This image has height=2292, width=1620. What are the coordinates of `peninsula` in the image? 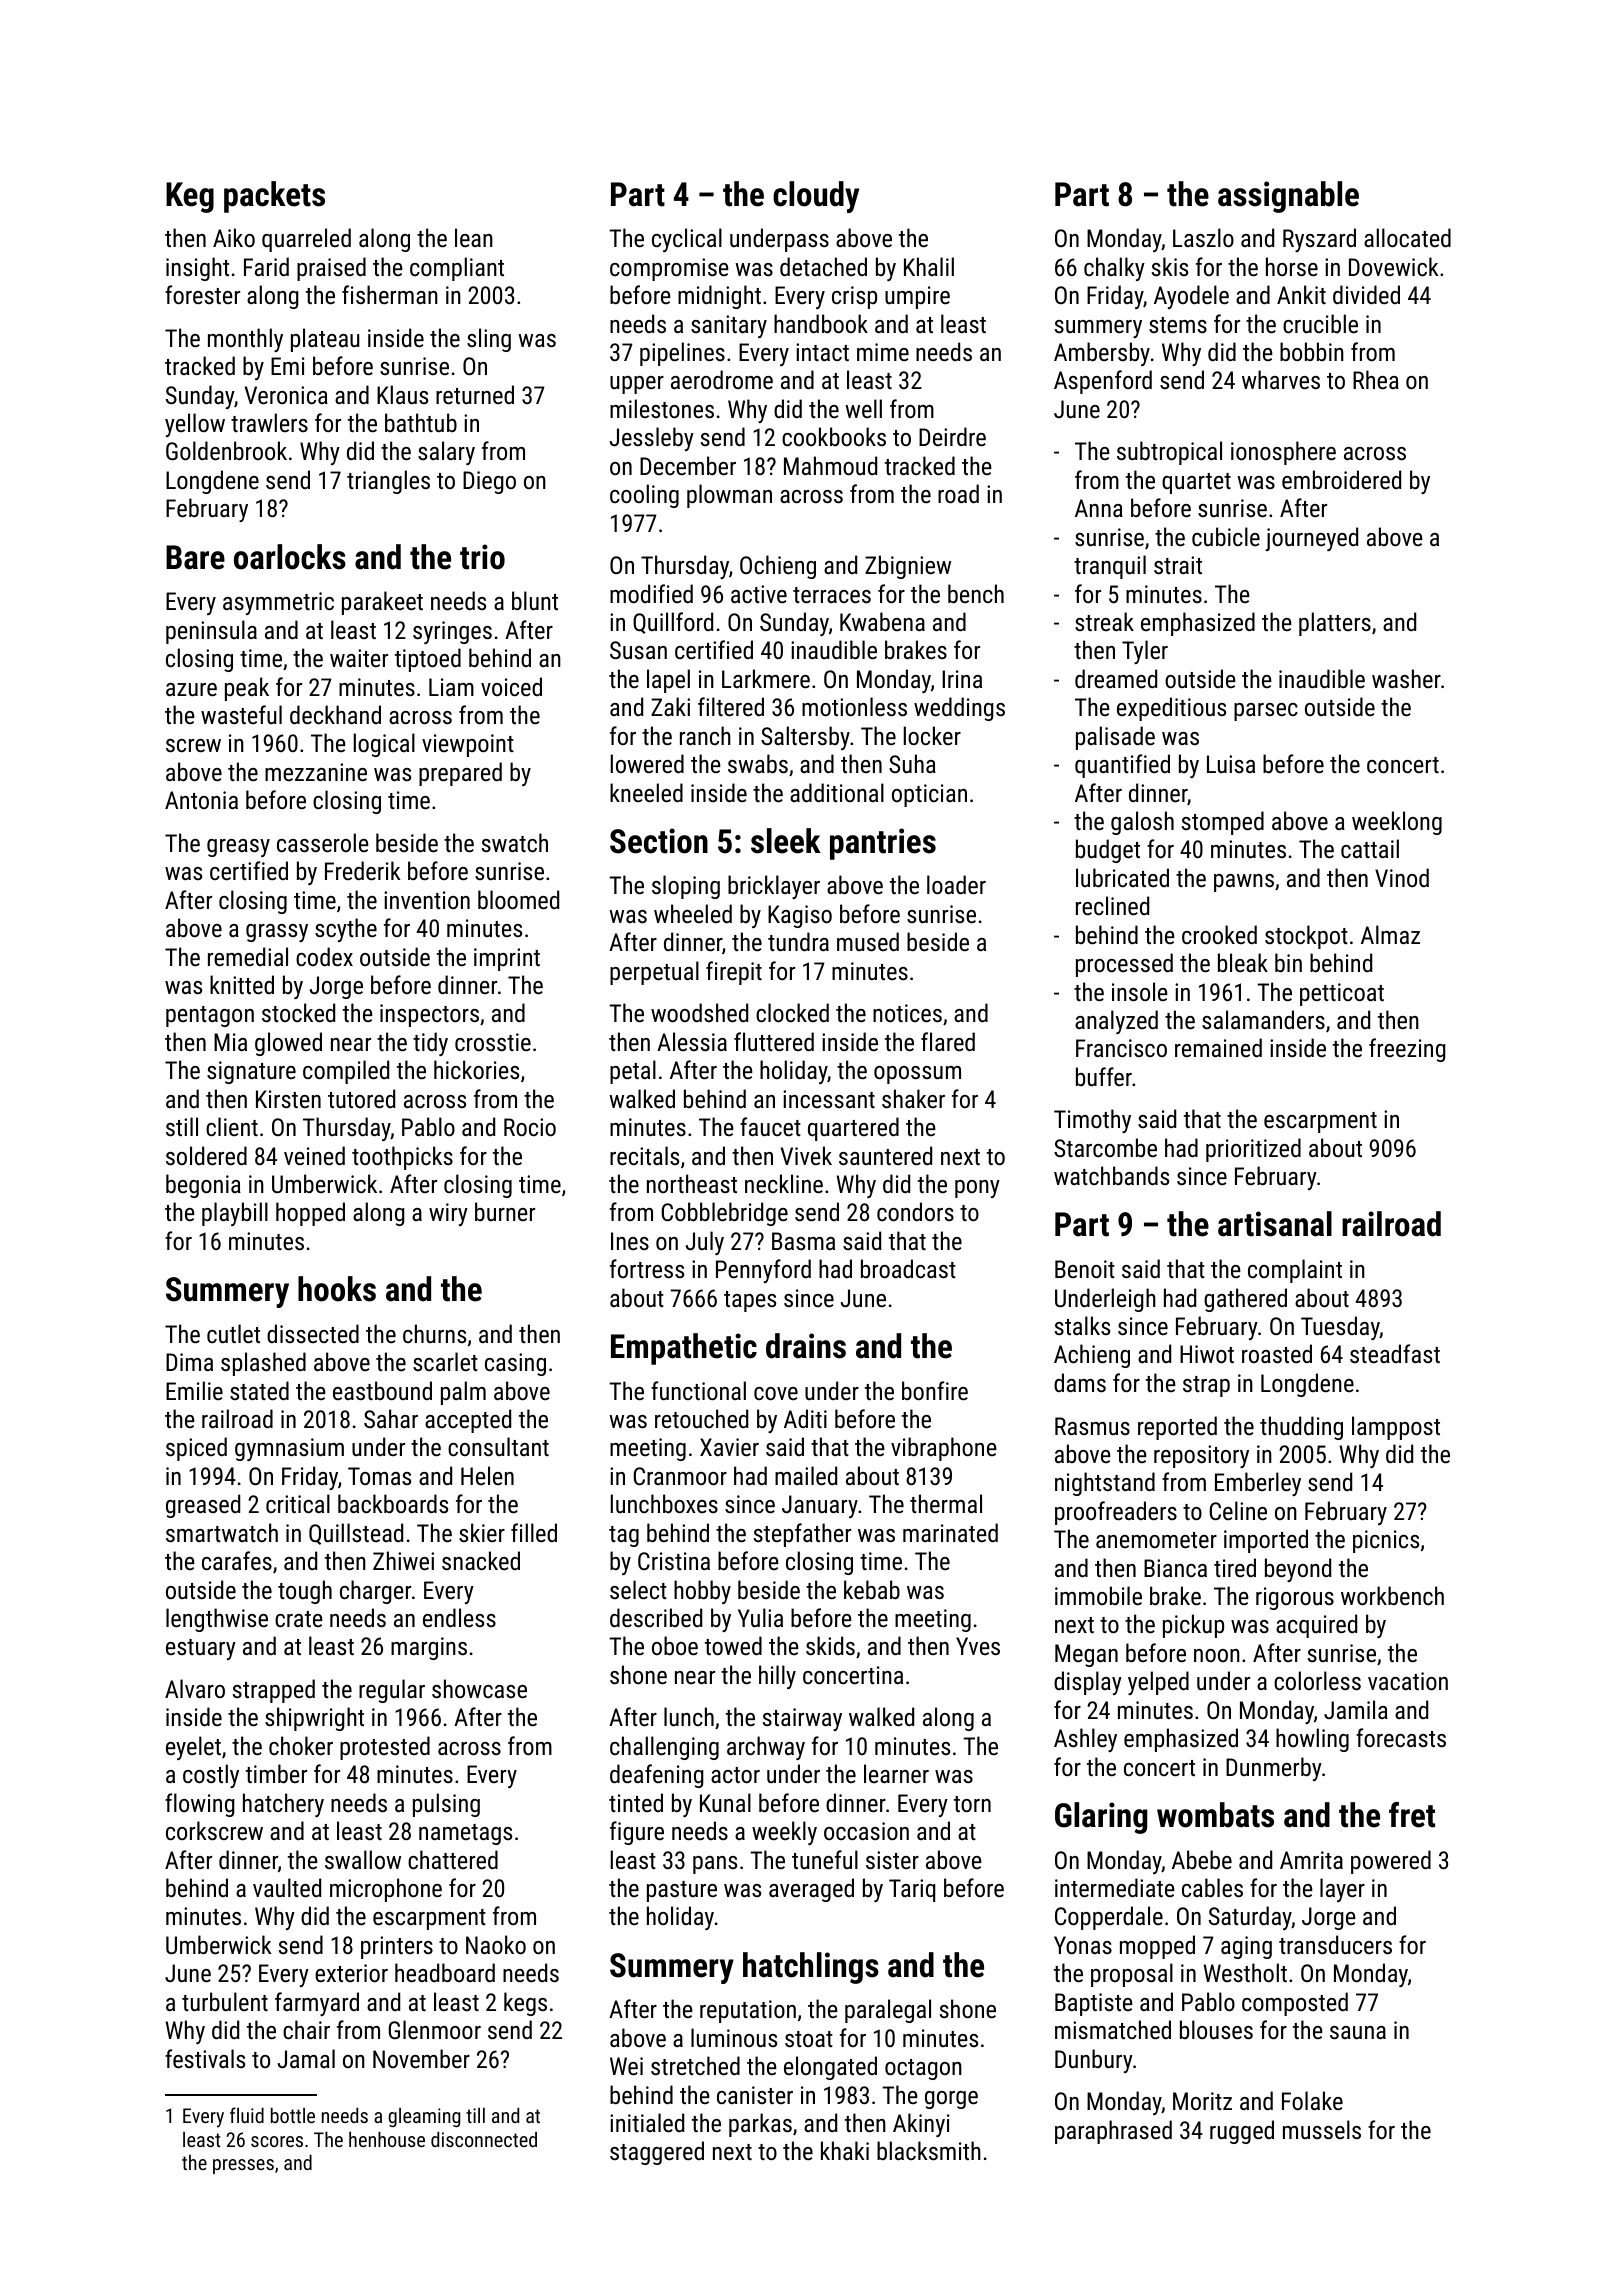 It's located at (211, 632).
